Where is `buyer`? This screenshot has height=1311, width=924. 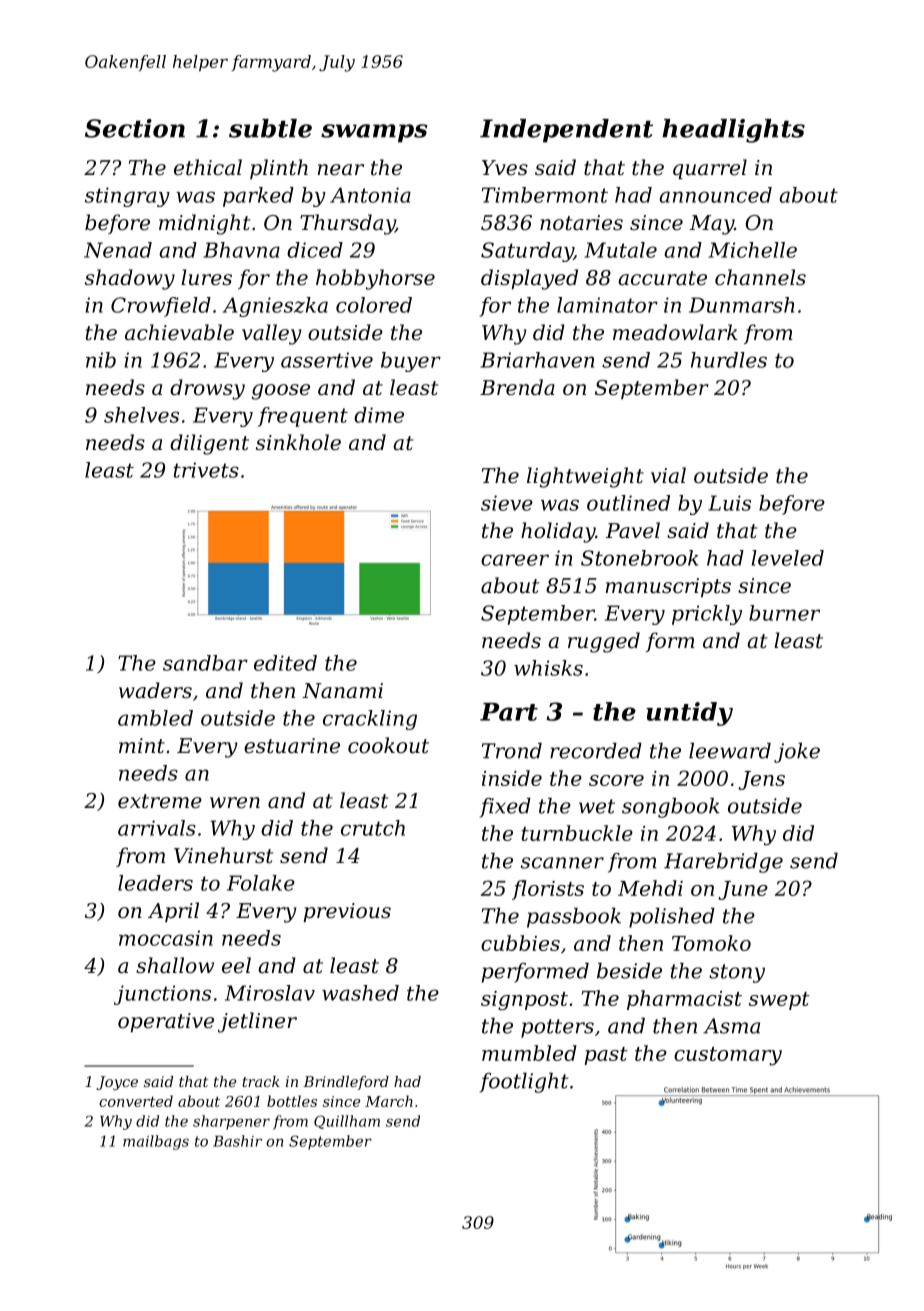 buyer is located at coordinates (411, 362).
